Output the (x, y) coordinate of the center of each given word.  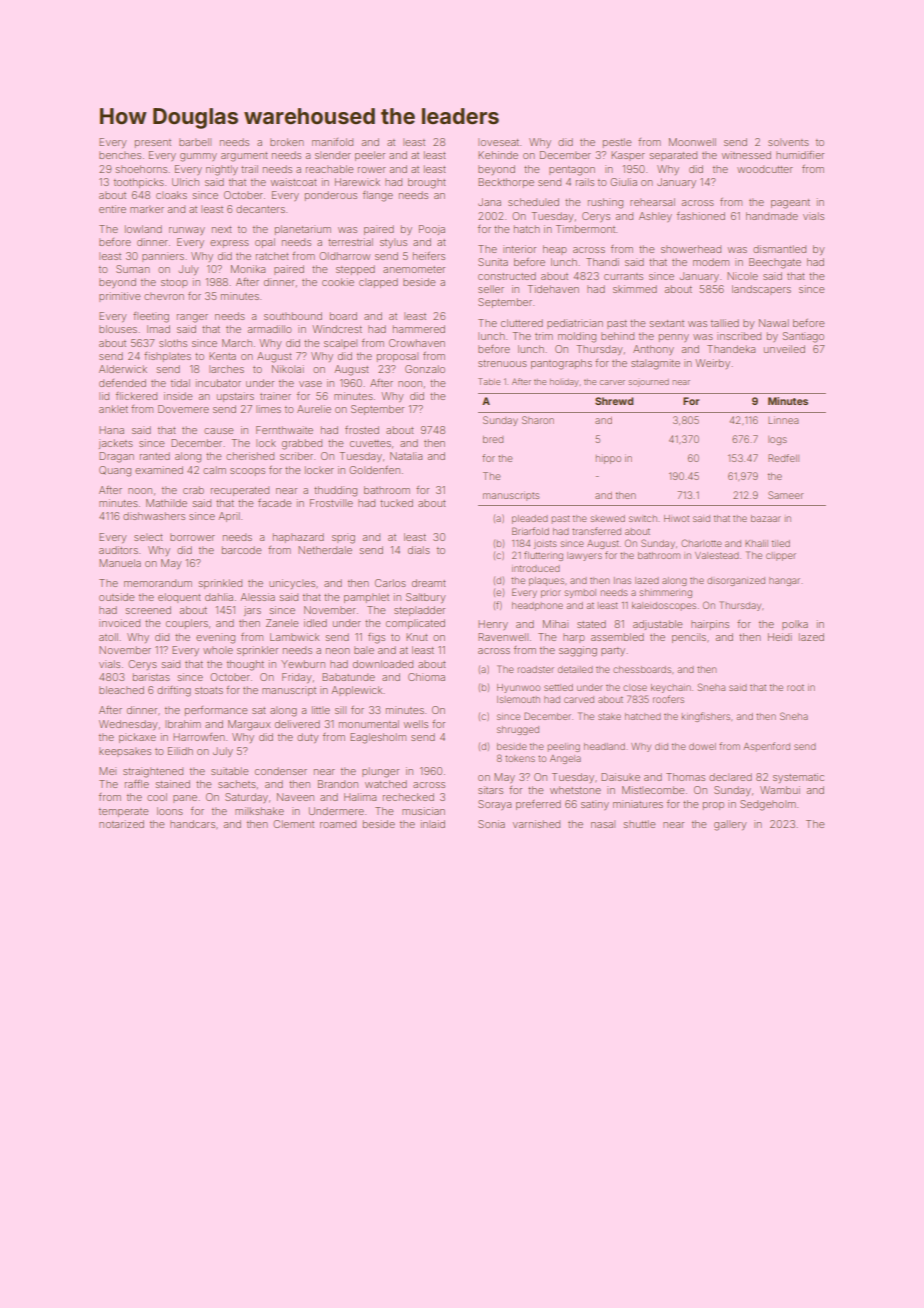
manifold (332, 142)
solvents (788, 142)
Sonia (491, 824)
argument (244, 157)
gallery (730, 825)
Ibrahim (183, 724)
